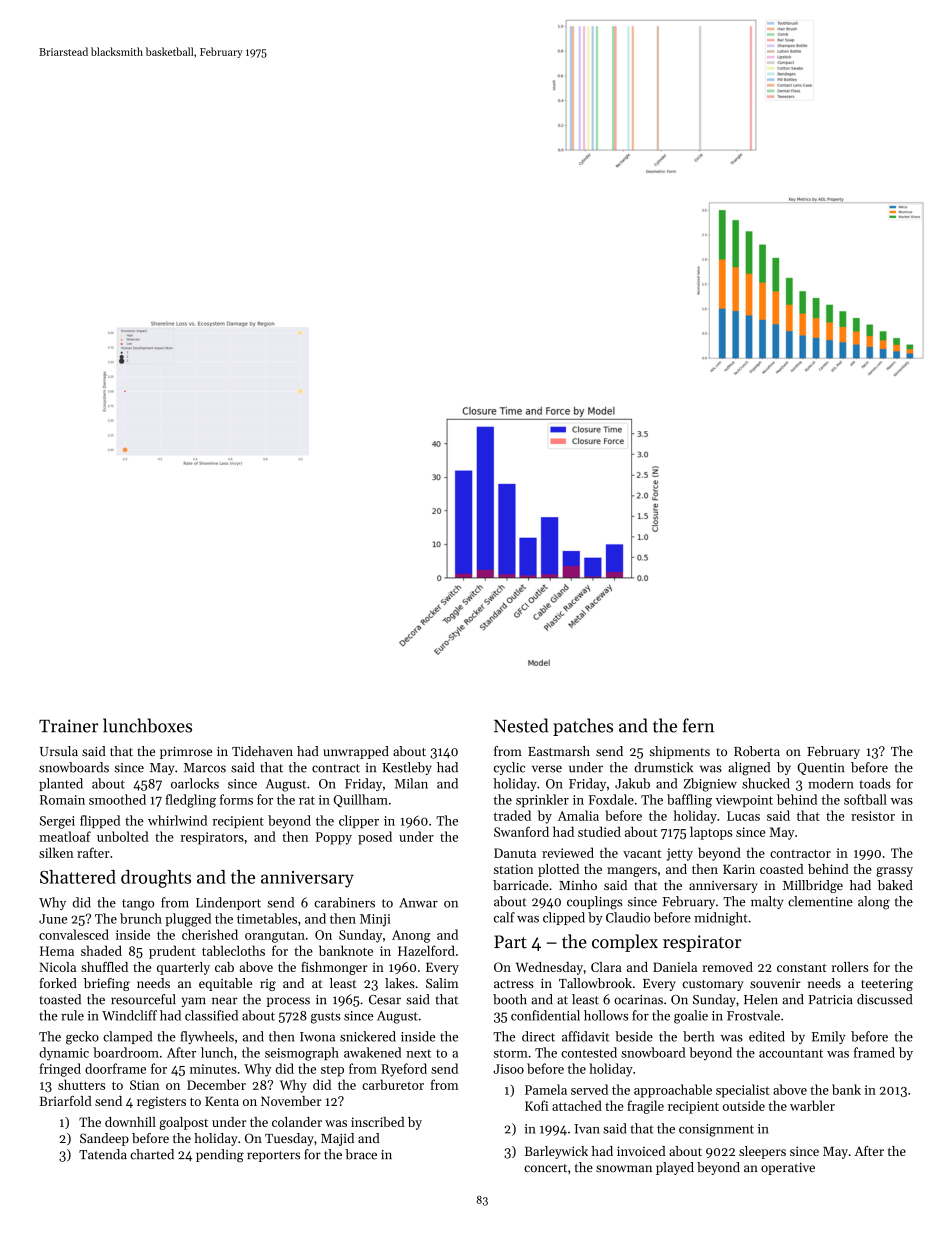  Describe the element at coordinates (545, 1168) in the page. I see `concert` at that location.
